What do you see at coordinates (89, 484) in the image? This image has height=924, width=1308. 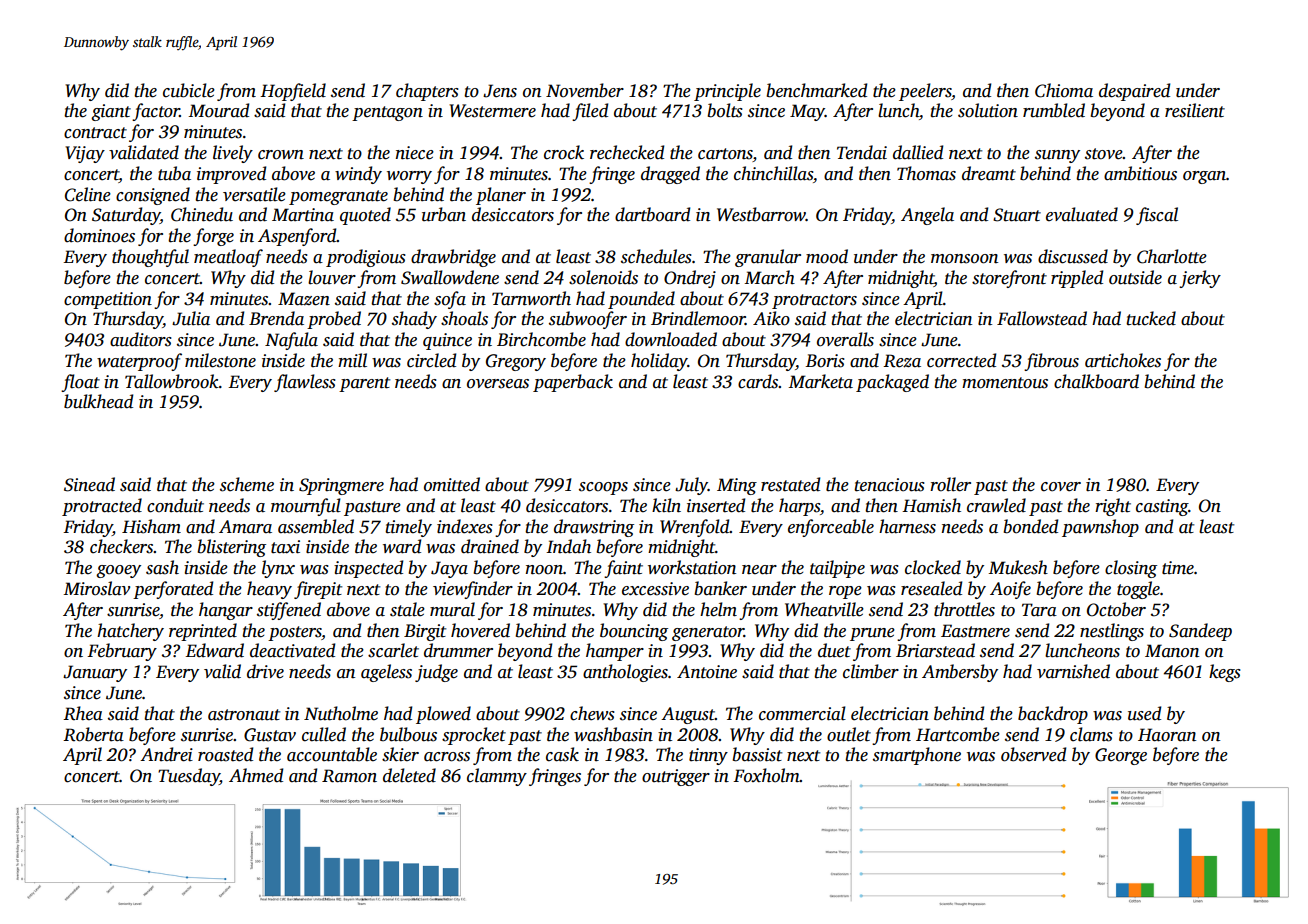 I see `Sinead` at bounding box center [89, 484].
